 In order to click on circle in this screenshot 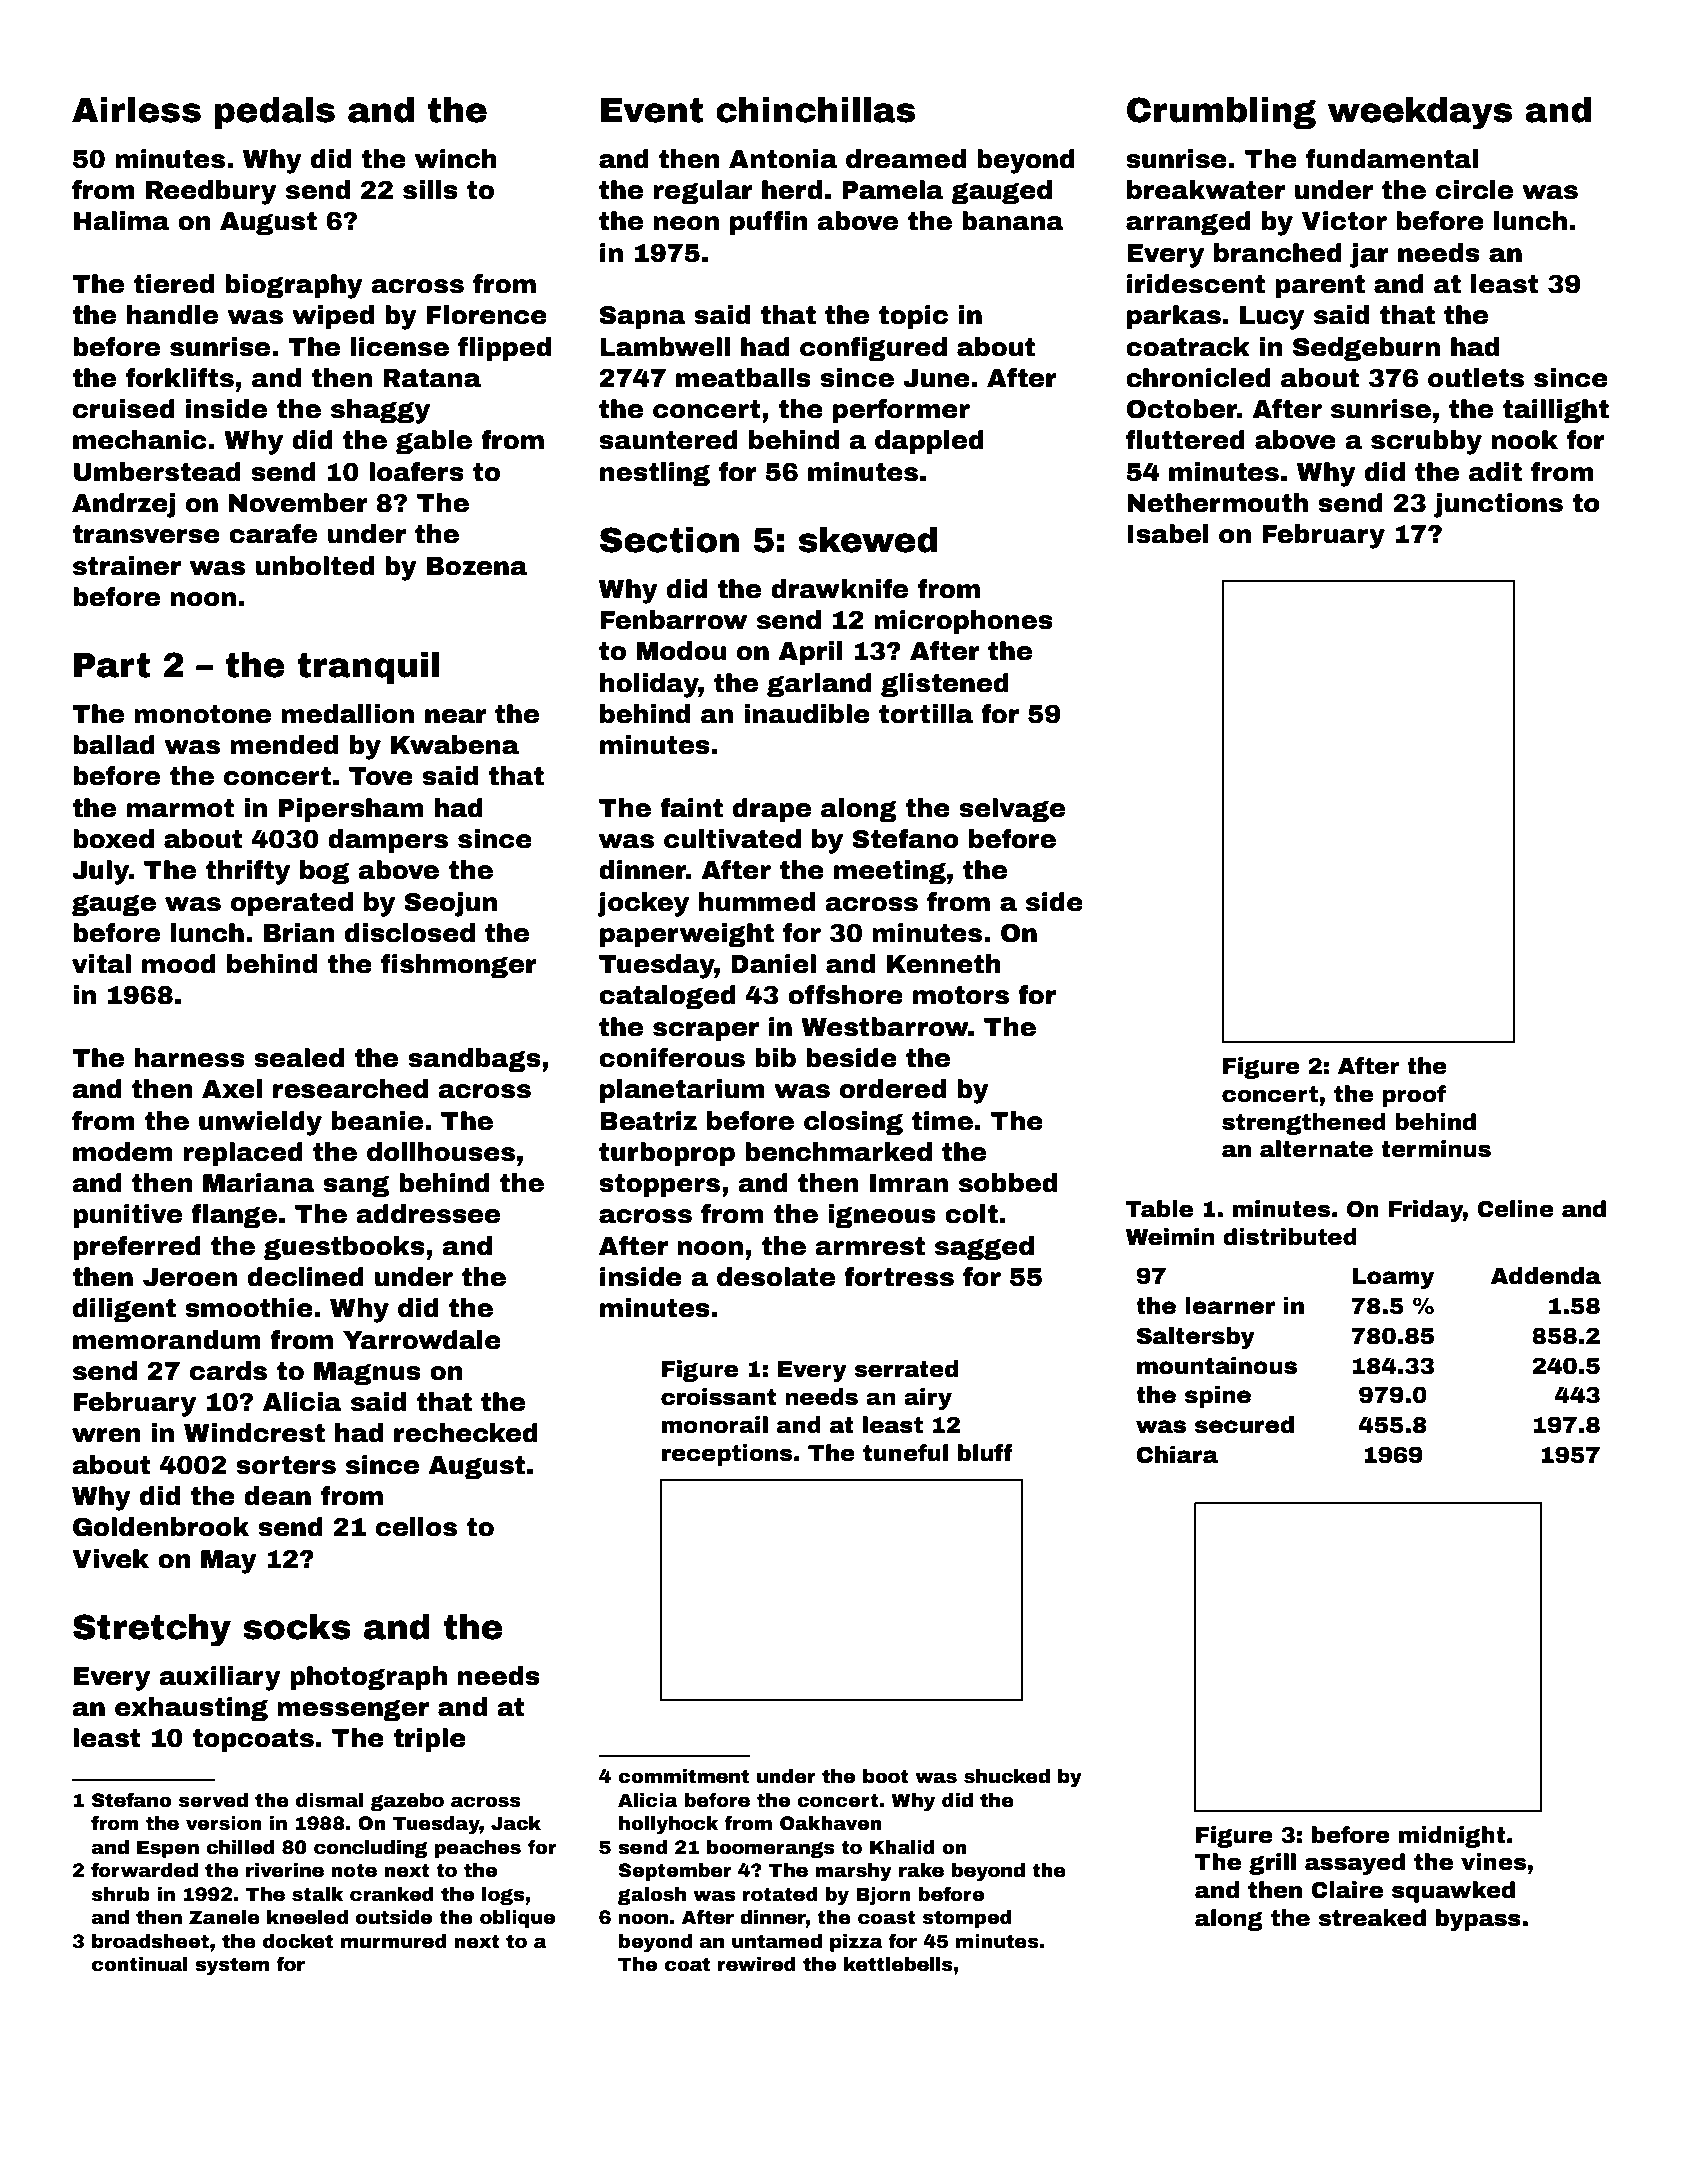, I will do `click(1474, 190)`.
